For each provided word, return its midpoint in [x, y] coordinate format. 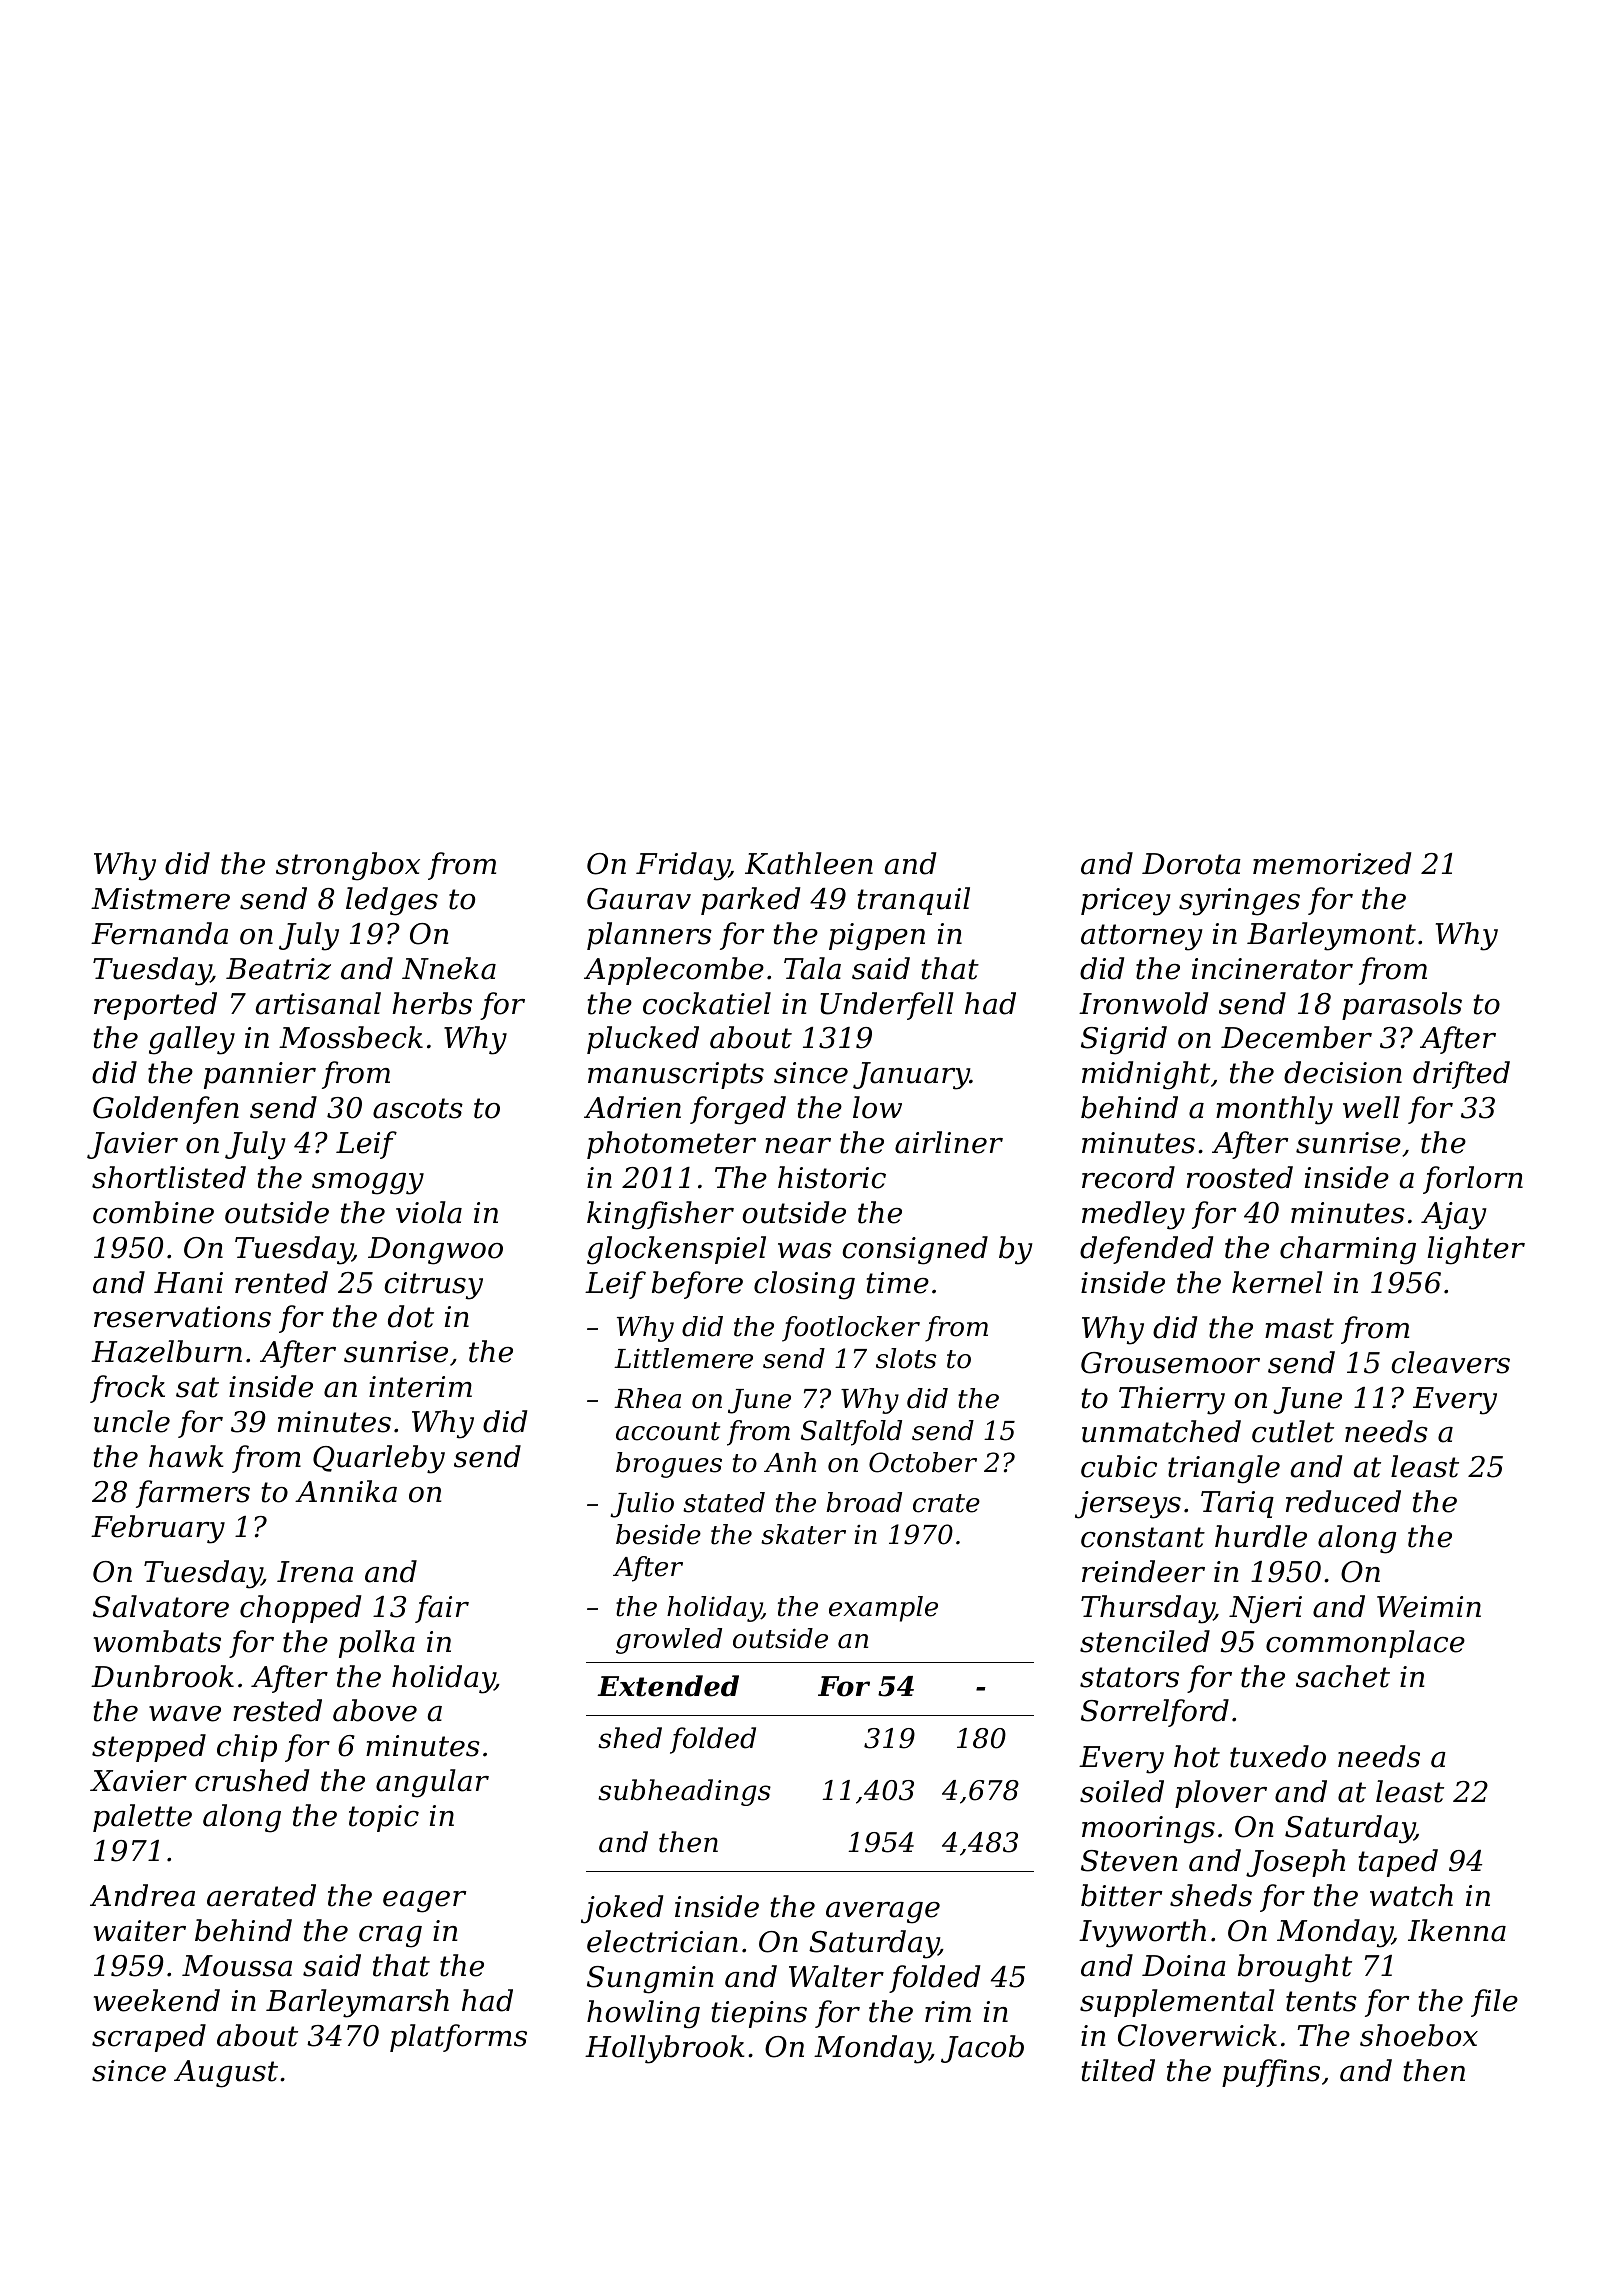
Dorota [1191, 864]
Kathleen [809, 863]
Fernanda [159, 933]
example [883, 1609]
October [923, 1462]
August [226, 2074]
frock [127, 1389]
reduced [1343, 1501]
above [375, 1710]
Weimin [1429, 1607]
